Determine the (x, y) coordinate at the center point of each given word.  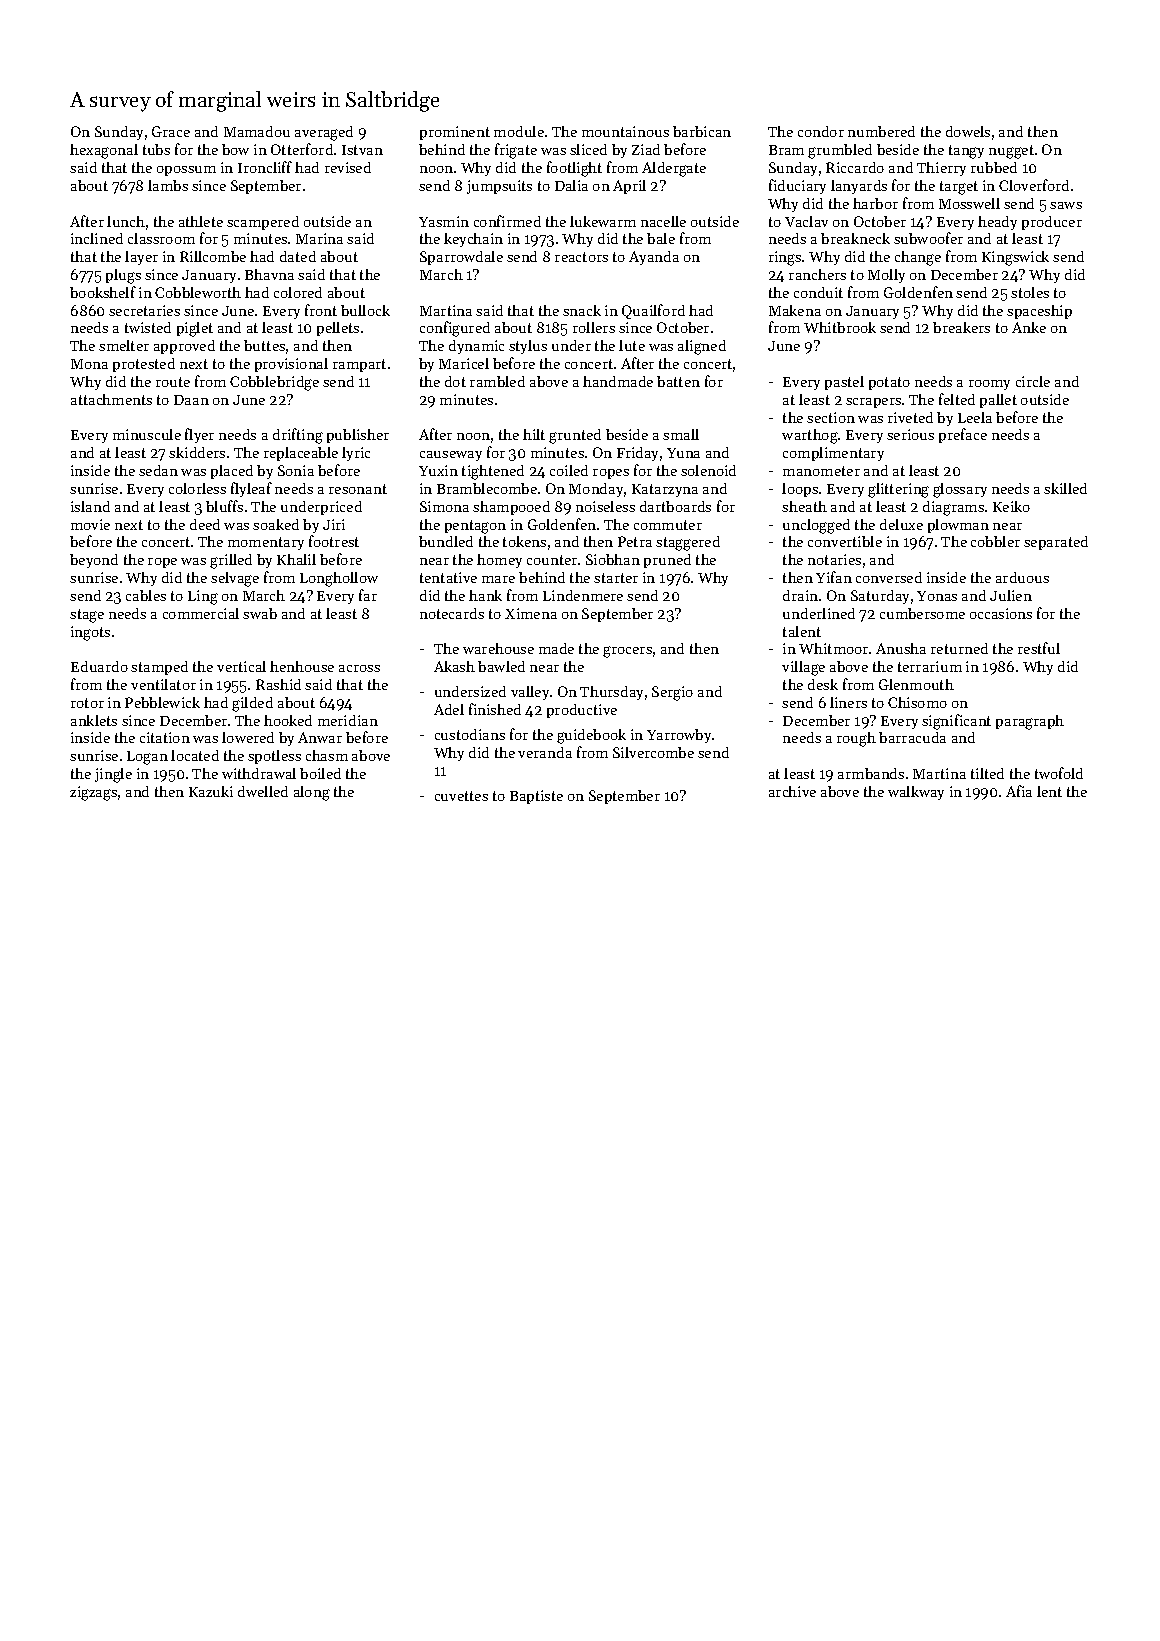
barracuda (912, 737)
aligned (702, 347)
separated (1056, 543)
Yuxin (438, 470)
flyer (199, 435)
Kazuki (211, 791)
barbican (702, 131)
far (368, 595)
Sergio (672, 693)
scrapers (873, 403)
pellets (338, 329)
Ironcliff (265, 167)
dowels (968, 131)
